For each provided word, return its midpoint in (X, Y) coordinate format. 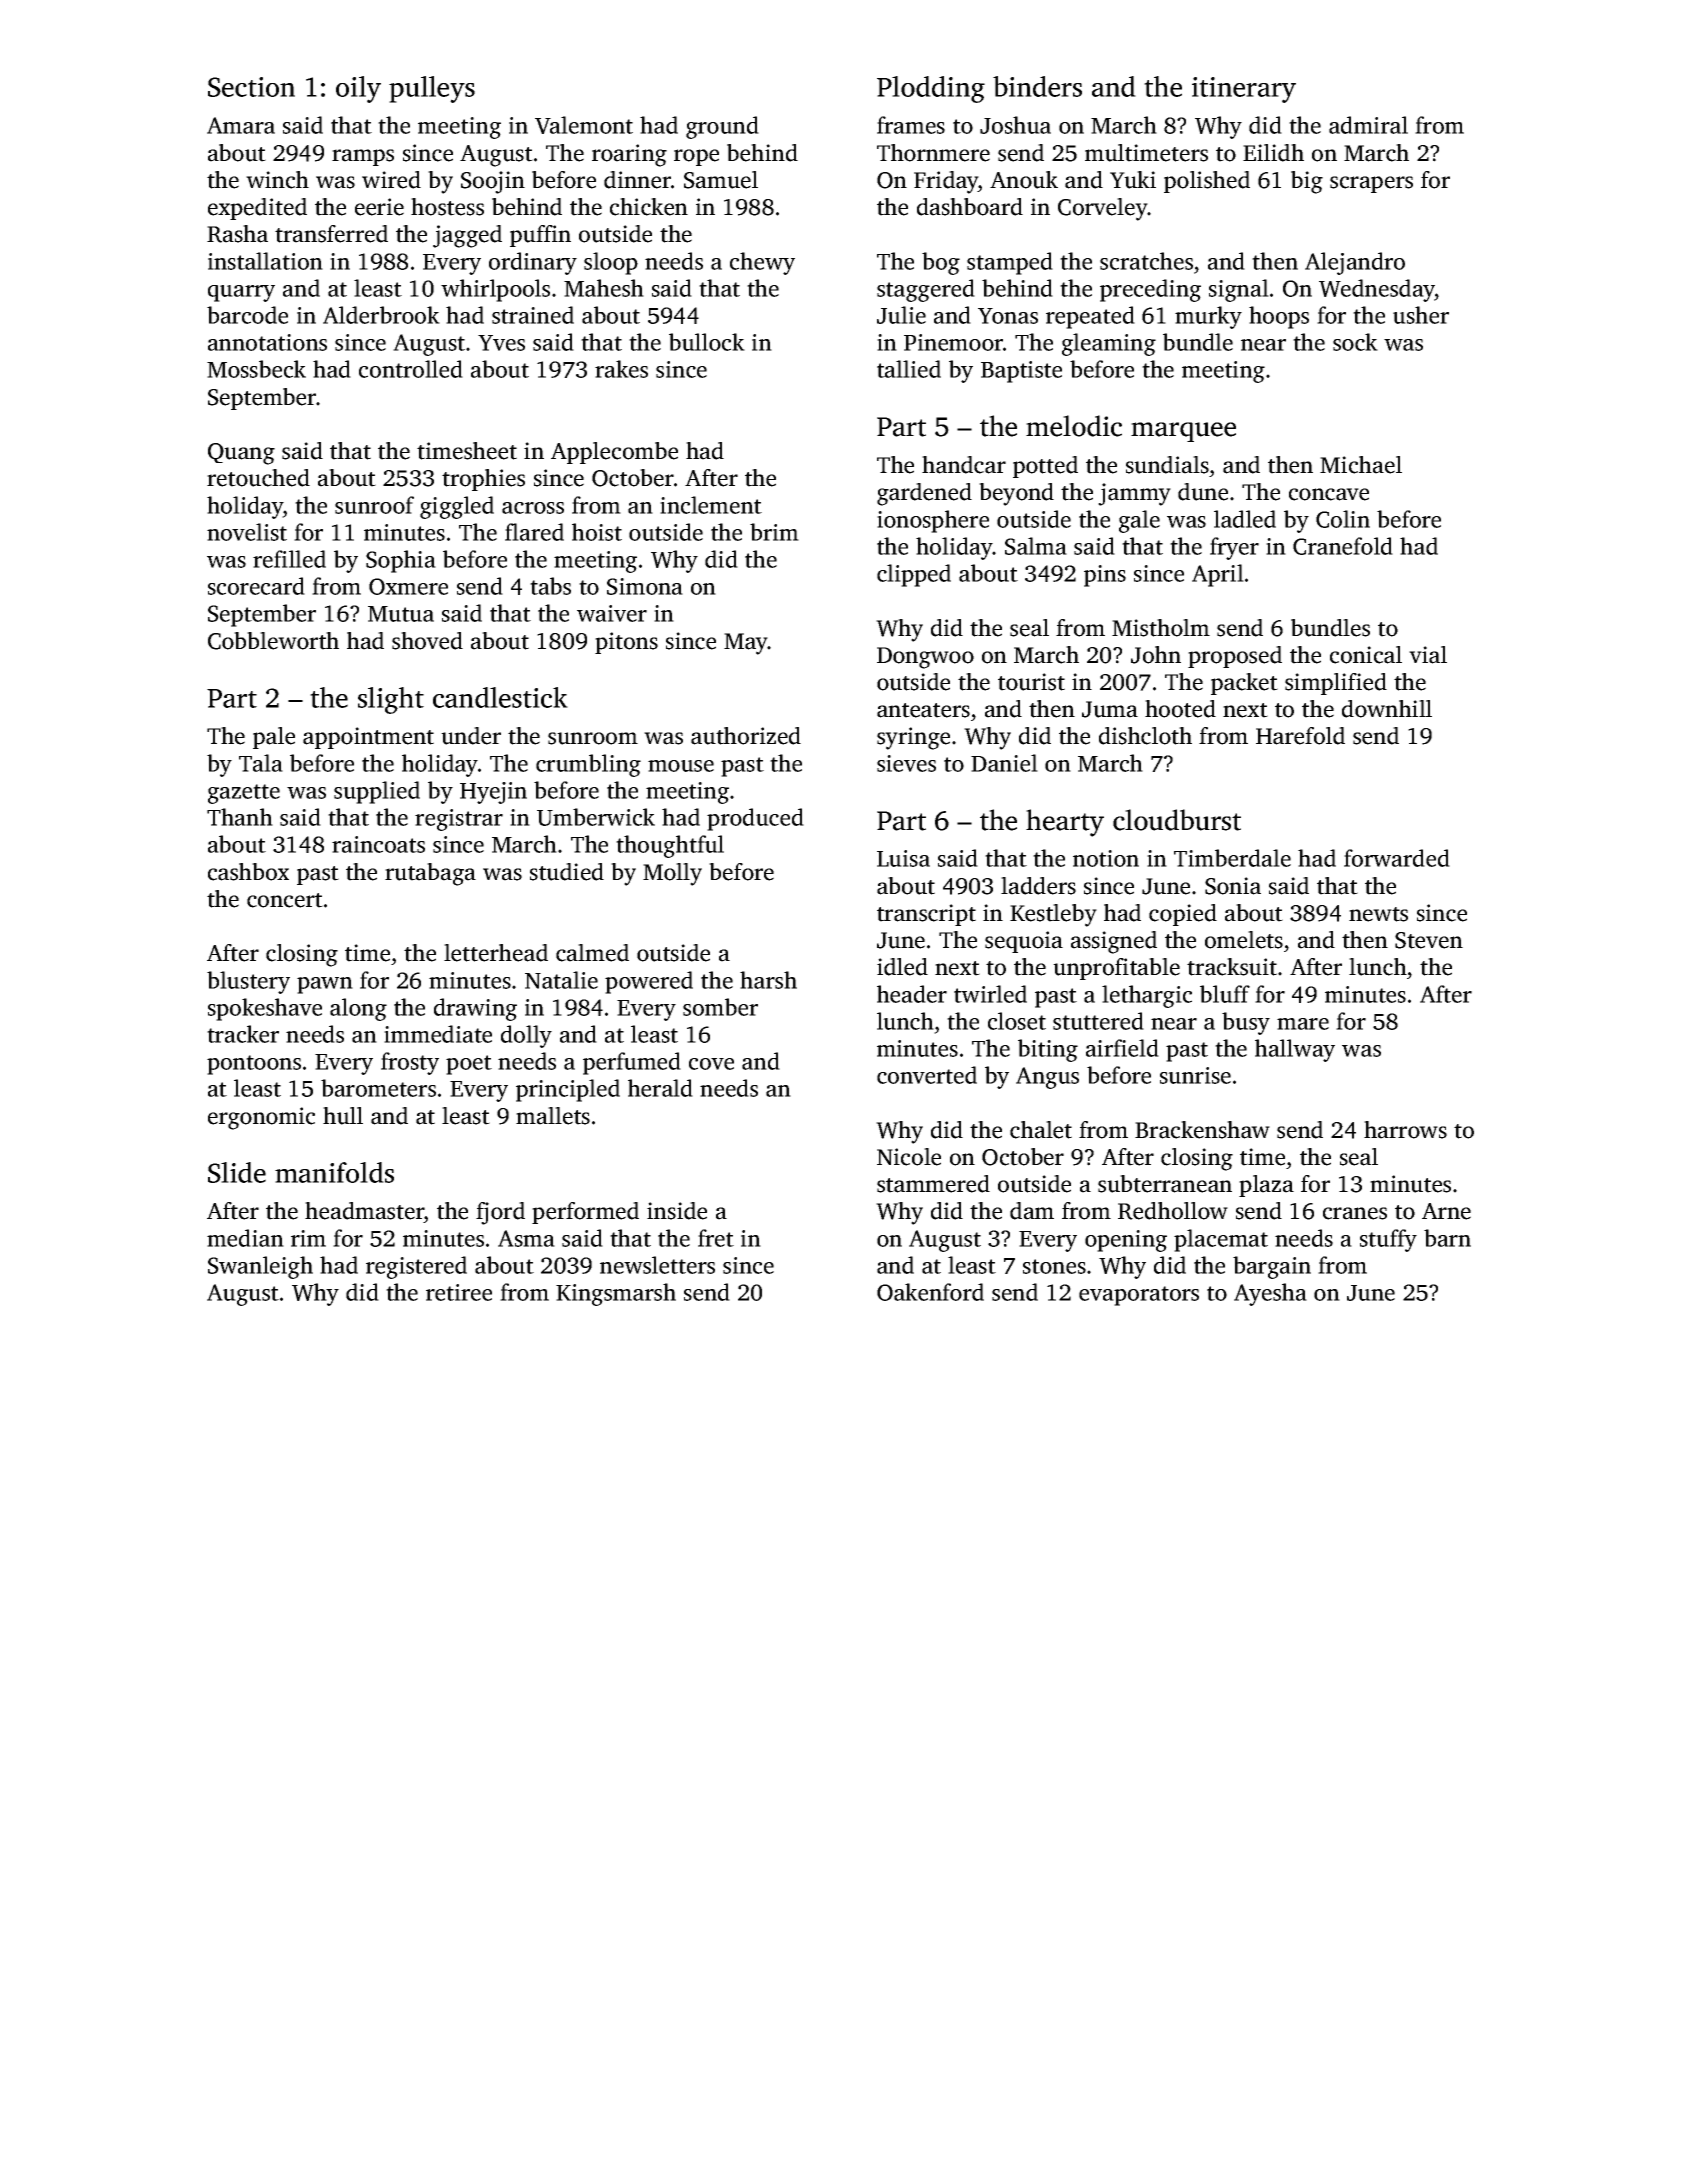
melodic (1074, 426)
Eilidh (1273, 153)
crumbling (588, 765)
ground (722, 127)
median (245, 1238)
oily (358, 89)
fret (716, 1238)
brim (774, 532)
